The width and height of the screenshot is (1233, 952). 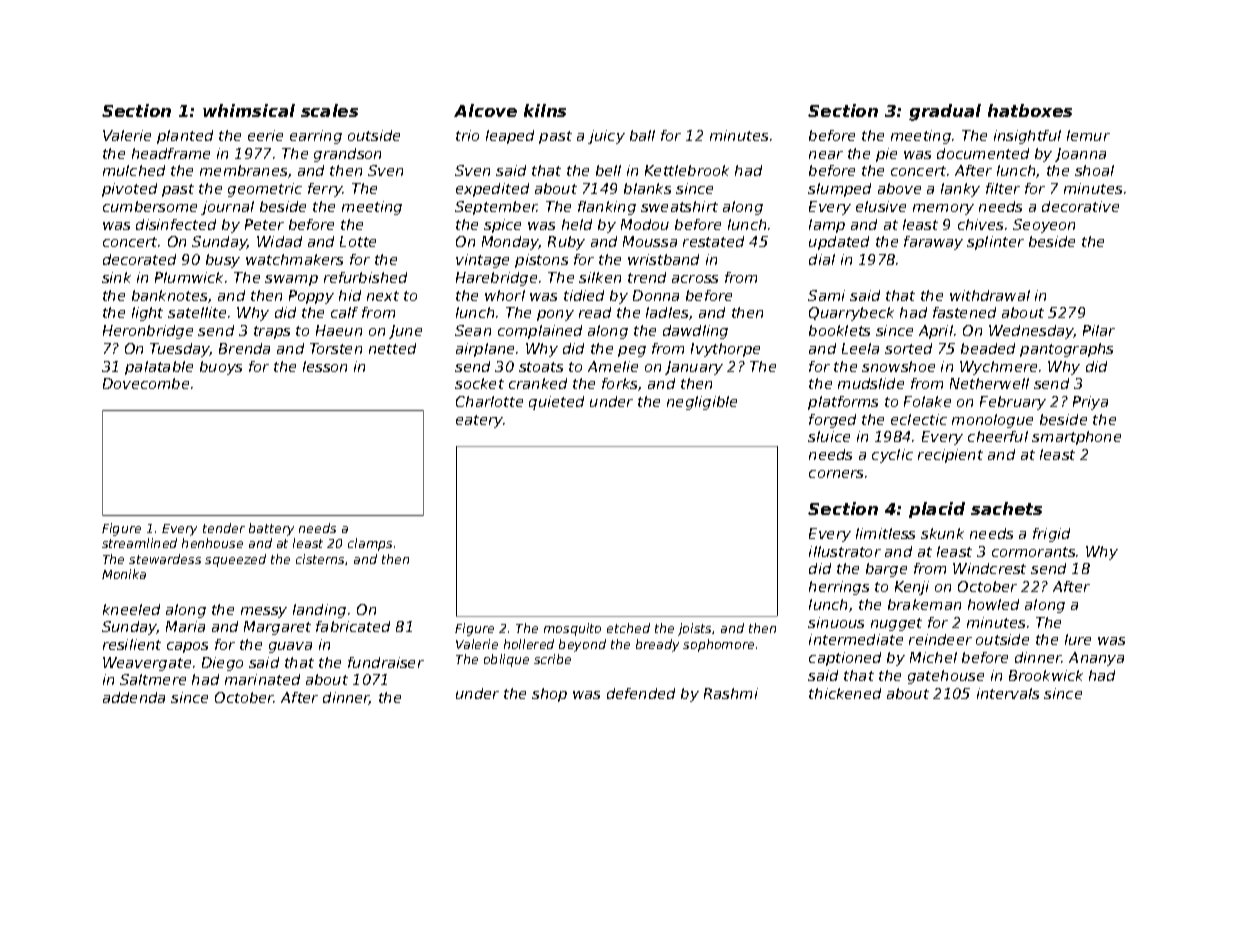 What do you see at coordinates (980, 224) in the screenshot?
I see `chives` at bounding box center [980, 224].
